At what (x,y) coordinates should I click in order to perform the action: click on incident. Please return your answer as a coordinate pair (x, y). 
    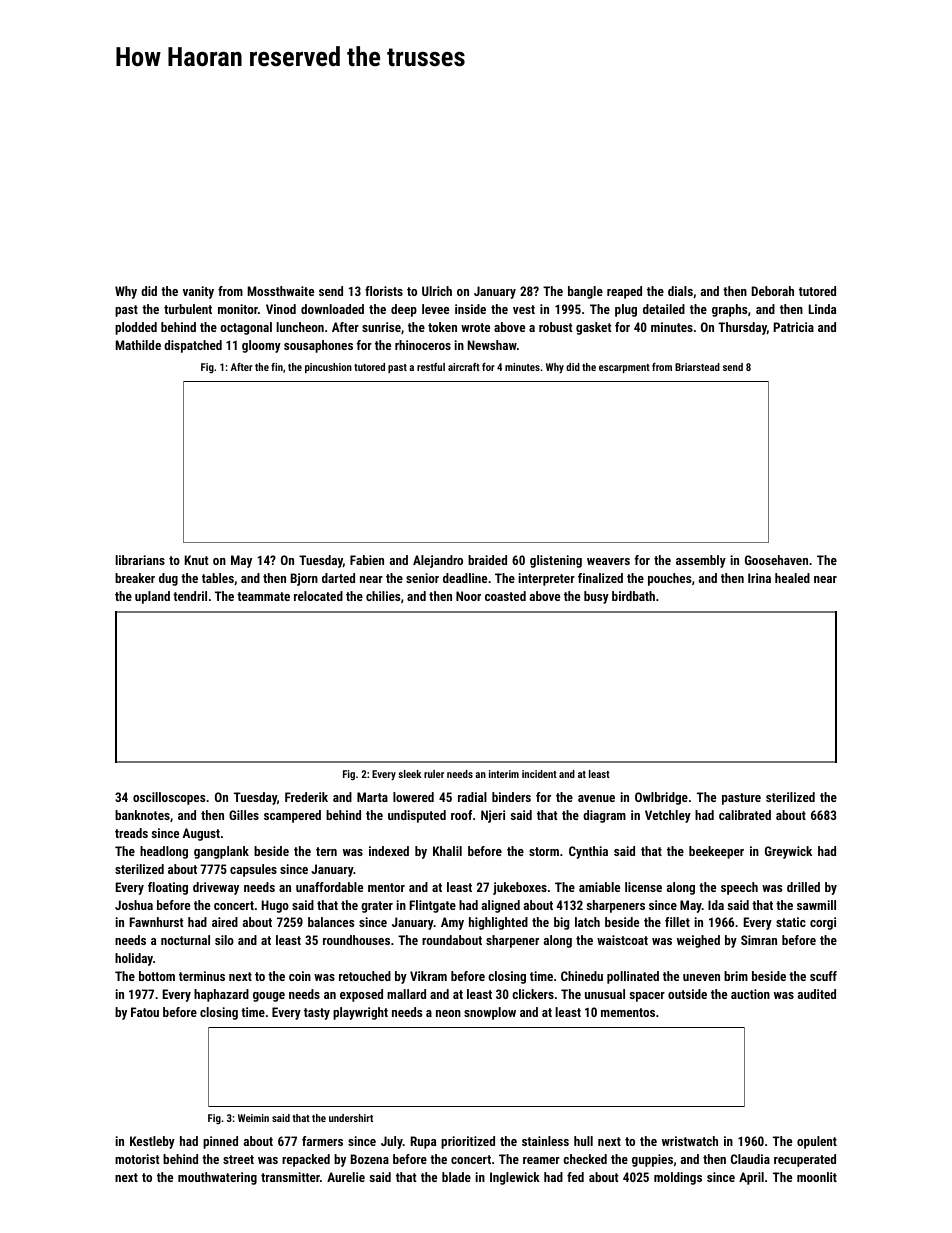
    Looking at the image, I should click on (539, 774).
